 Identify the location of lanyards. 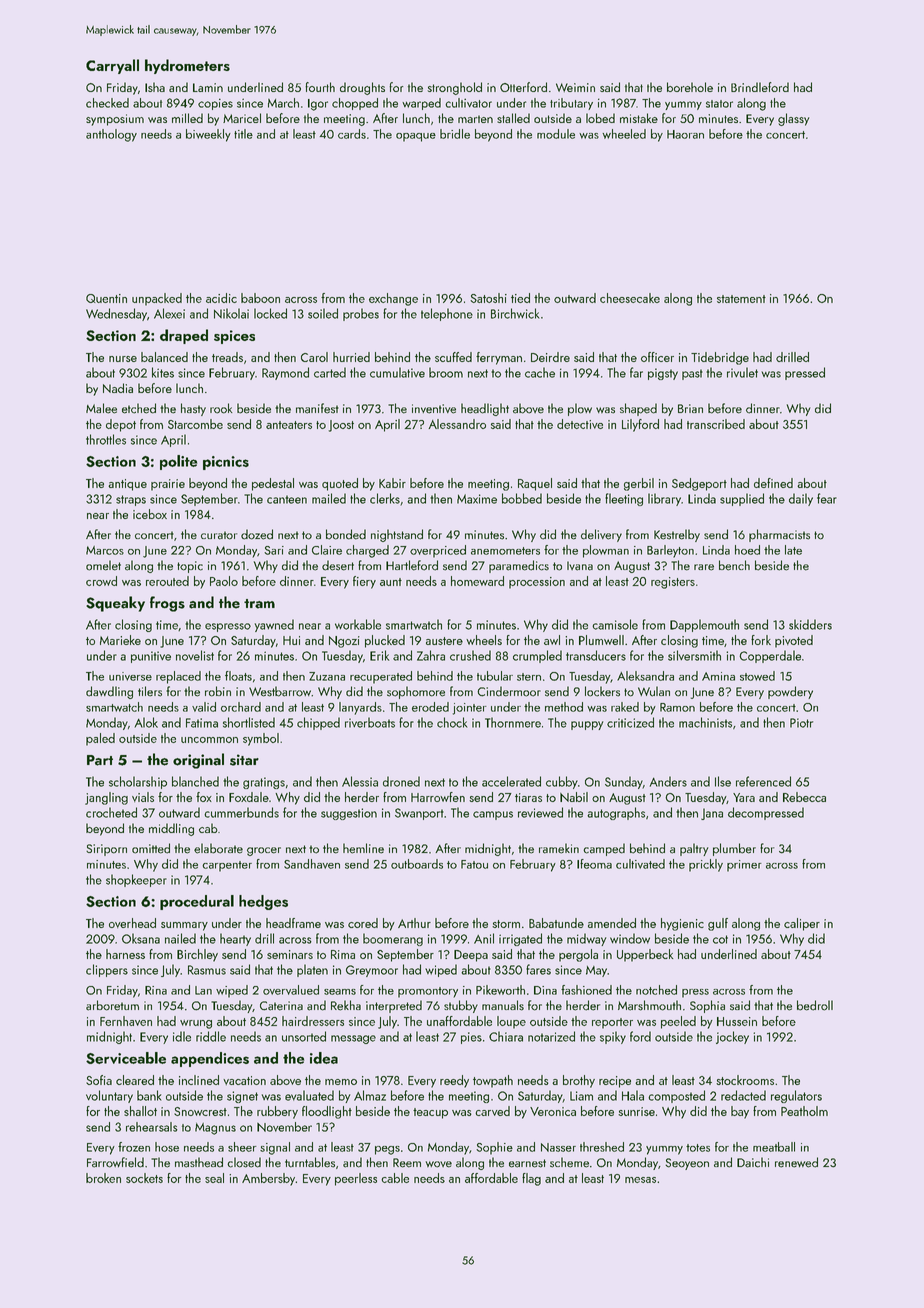
(360, 708).
